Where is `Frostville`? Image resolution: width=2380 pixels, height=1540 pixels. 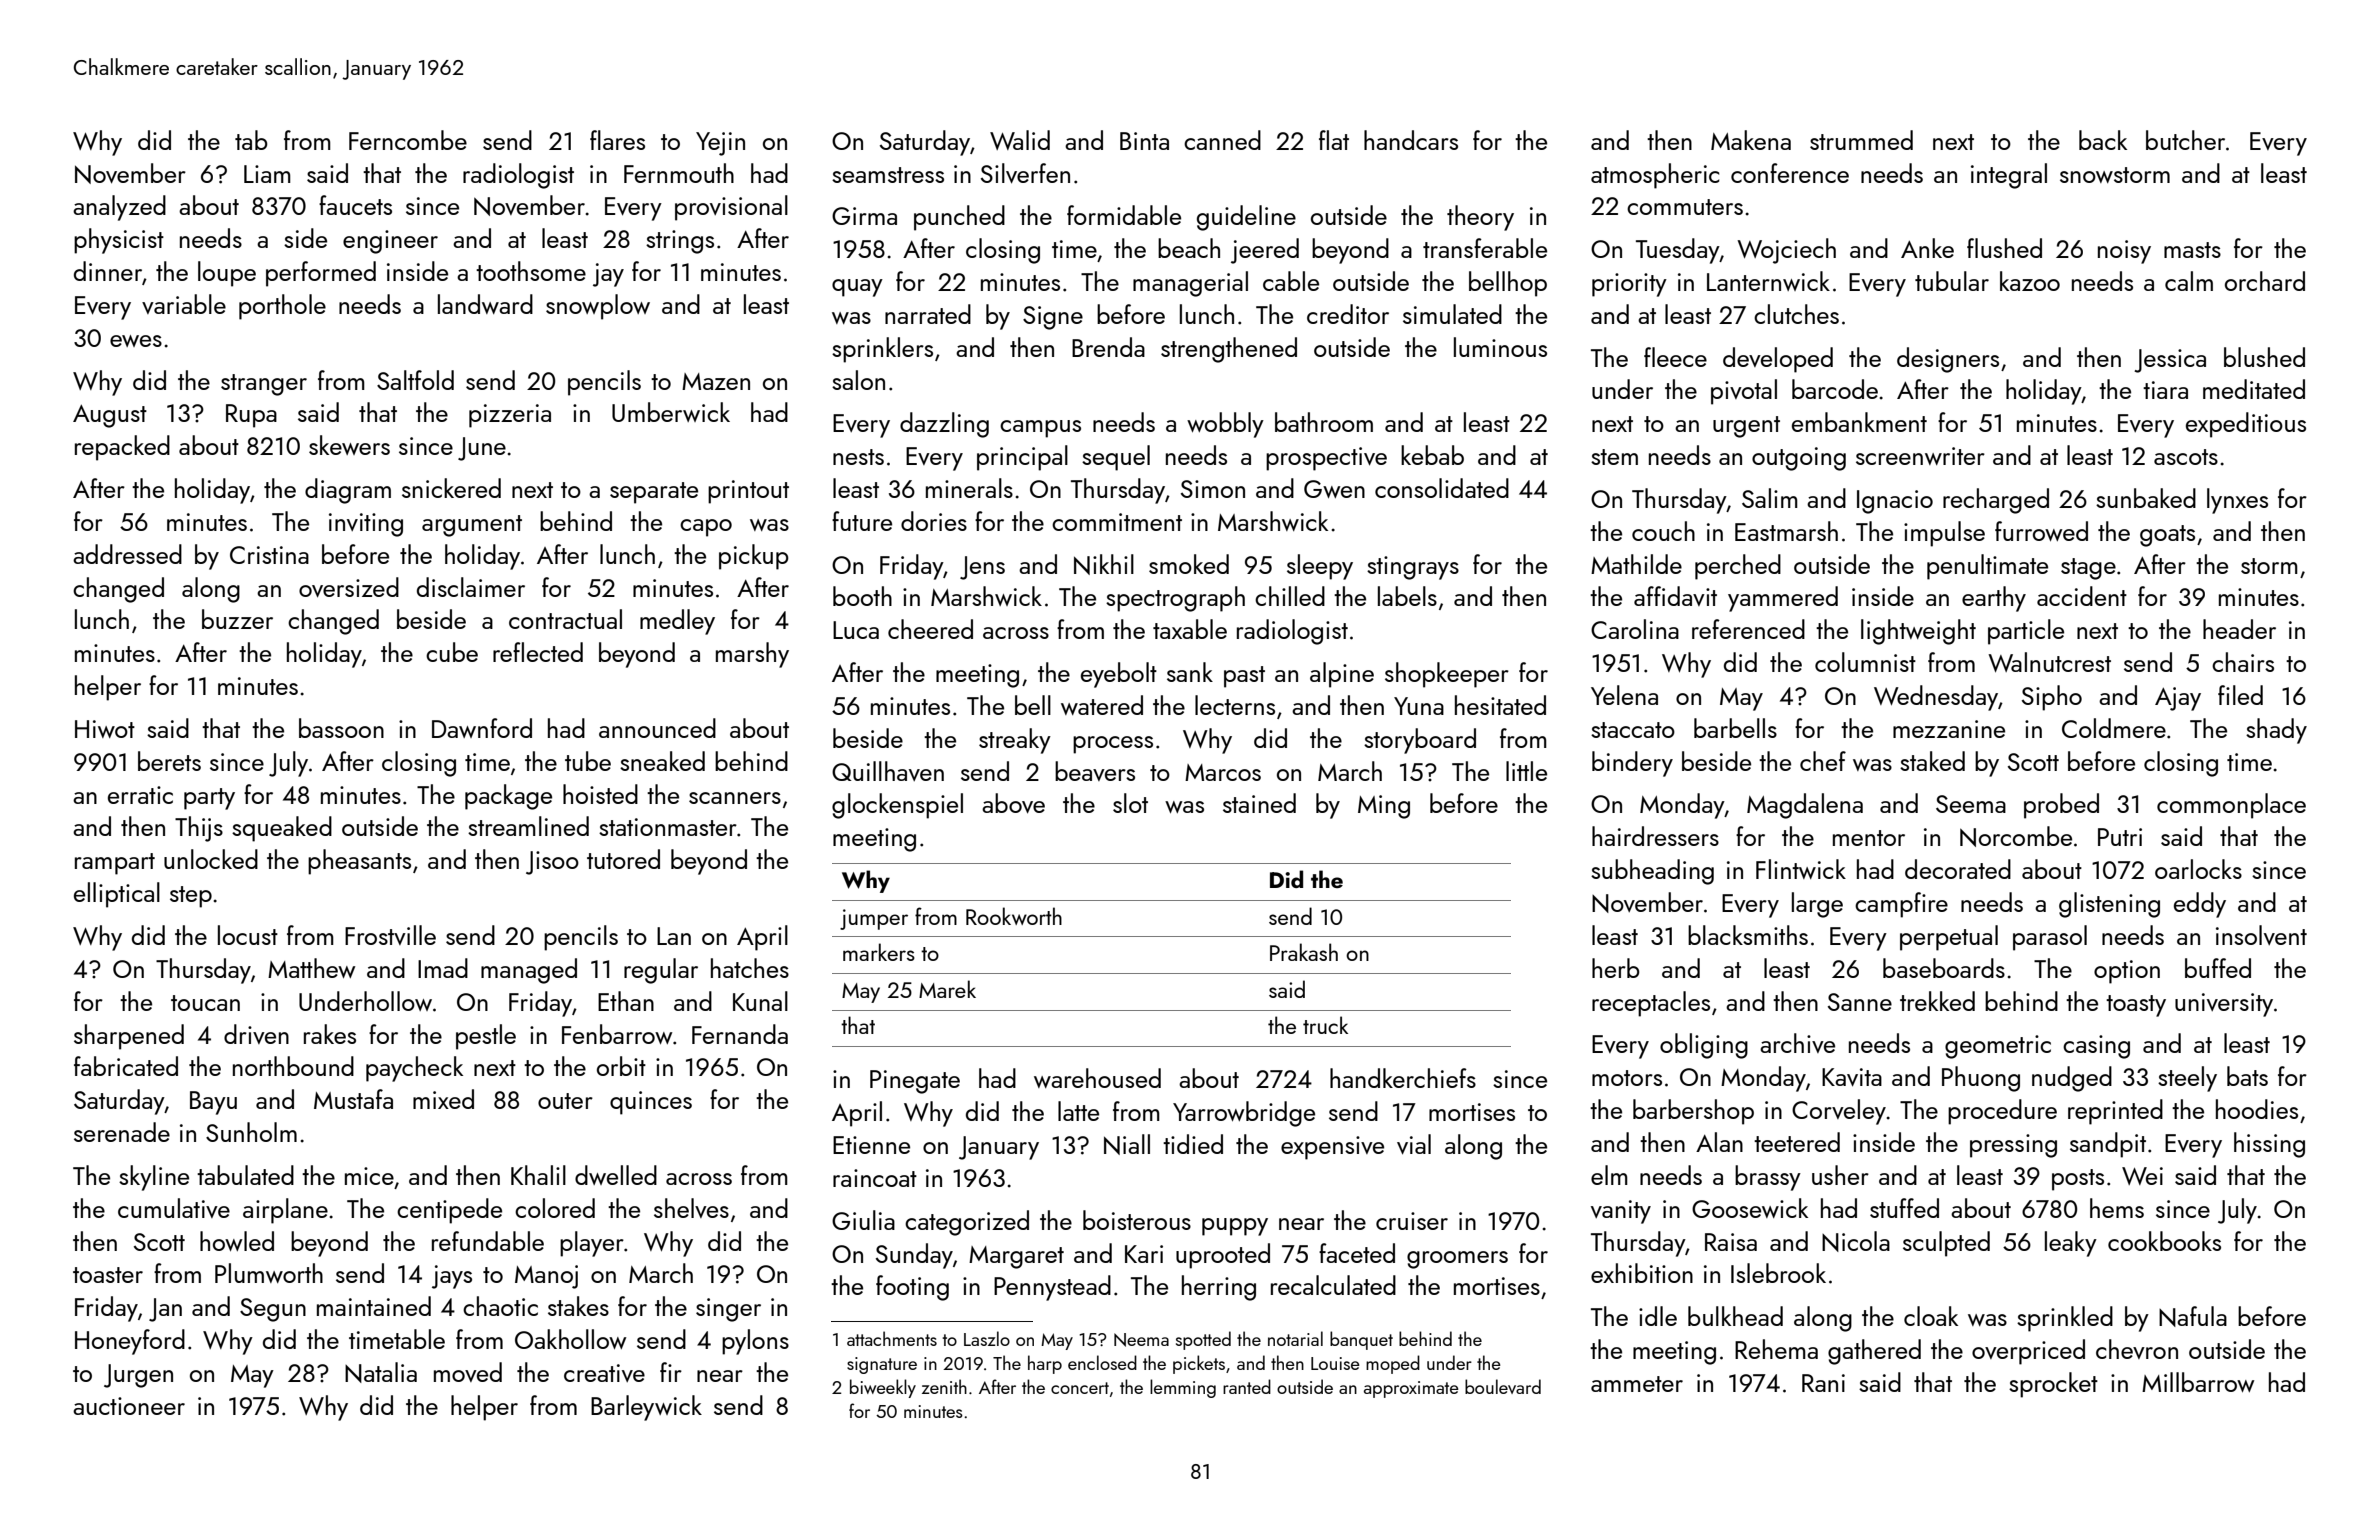
Frostville is located at coordinates (390, 935).
